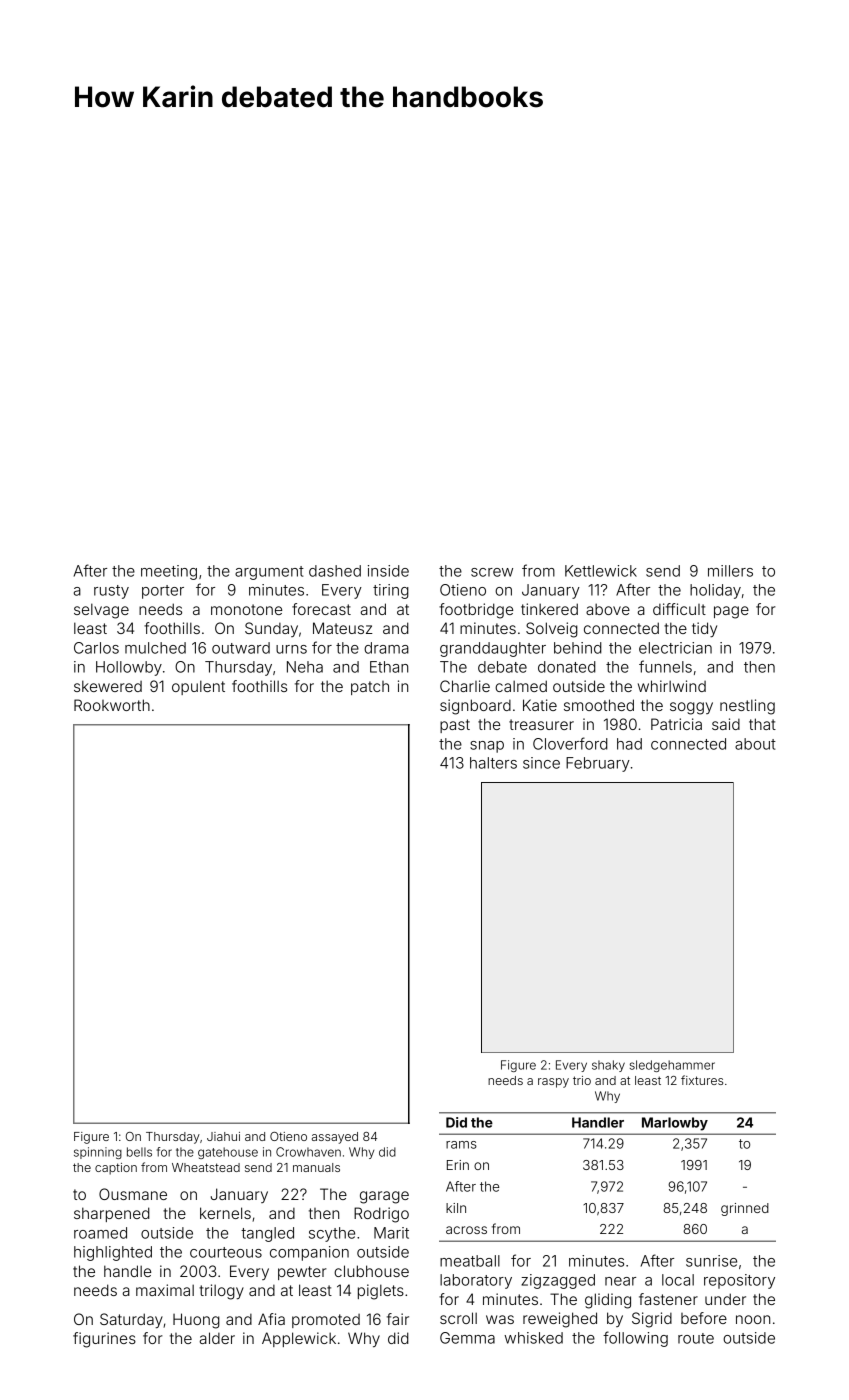 The image size is (849, 1400). Describe the element at coordinates (398, 1319) in the screenshot. I see `fair` at that location.
